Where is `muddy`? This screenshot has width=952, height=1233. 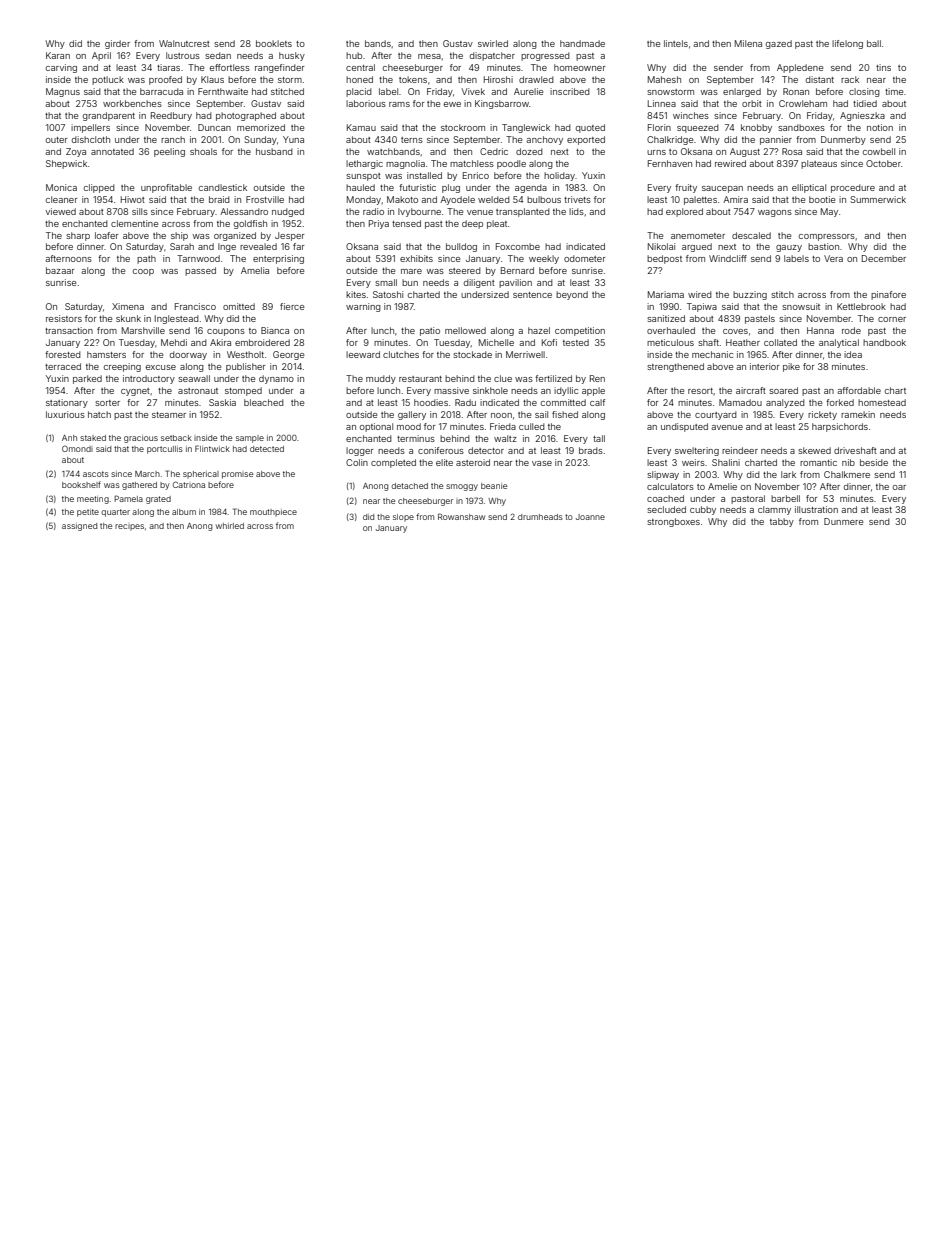
muddy is located at coordinates (381, 379).
